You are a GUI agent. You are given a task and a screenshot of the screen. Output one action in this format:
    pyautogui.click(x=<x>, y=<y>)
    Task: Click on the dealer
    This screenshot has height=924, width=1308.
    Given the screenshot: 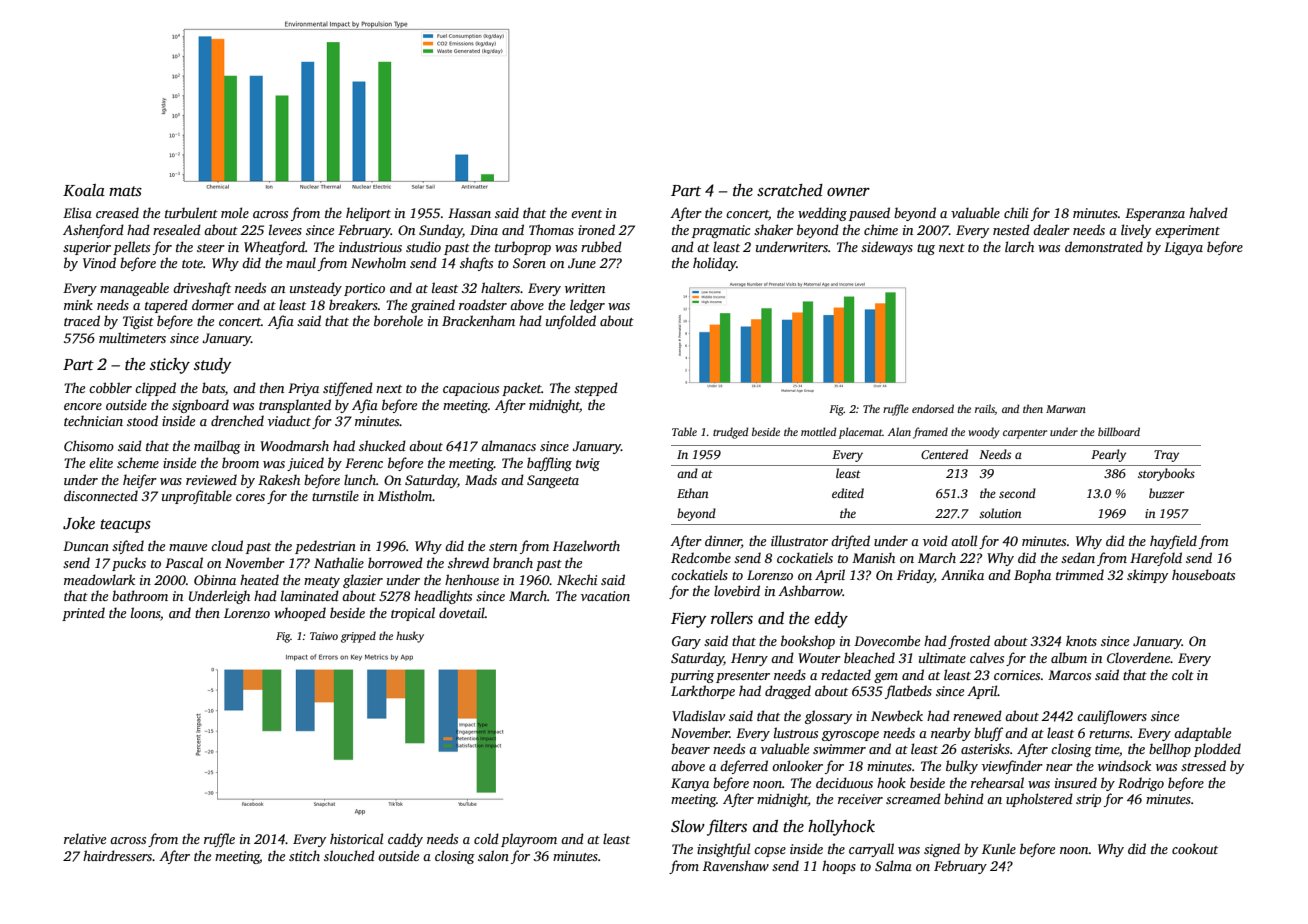 What is the action you would take?
    pyautogui.click(x=1051, y=229)
